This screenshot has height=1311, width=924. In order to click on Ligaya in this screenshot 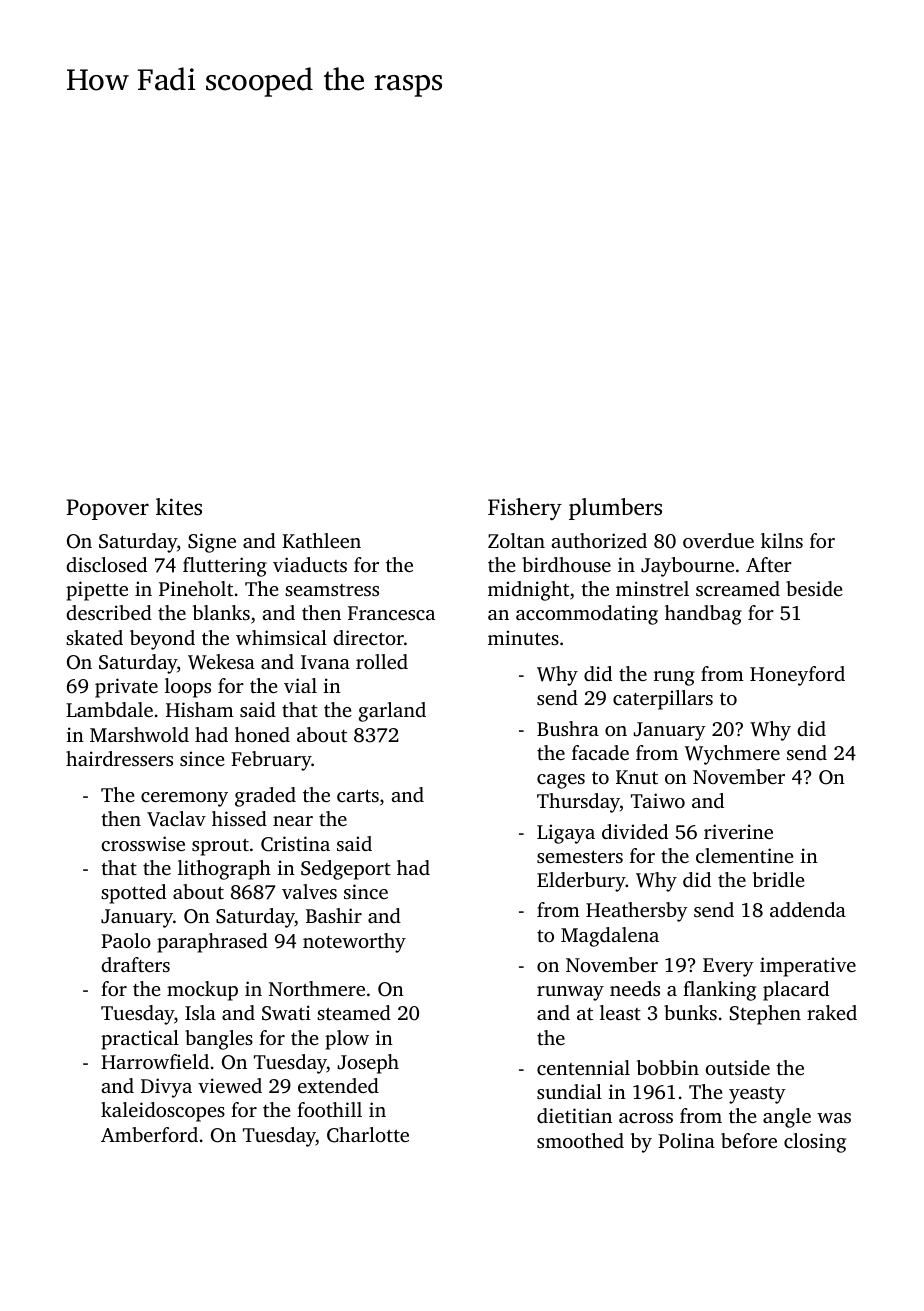, I will do `click(566, 834)`.
